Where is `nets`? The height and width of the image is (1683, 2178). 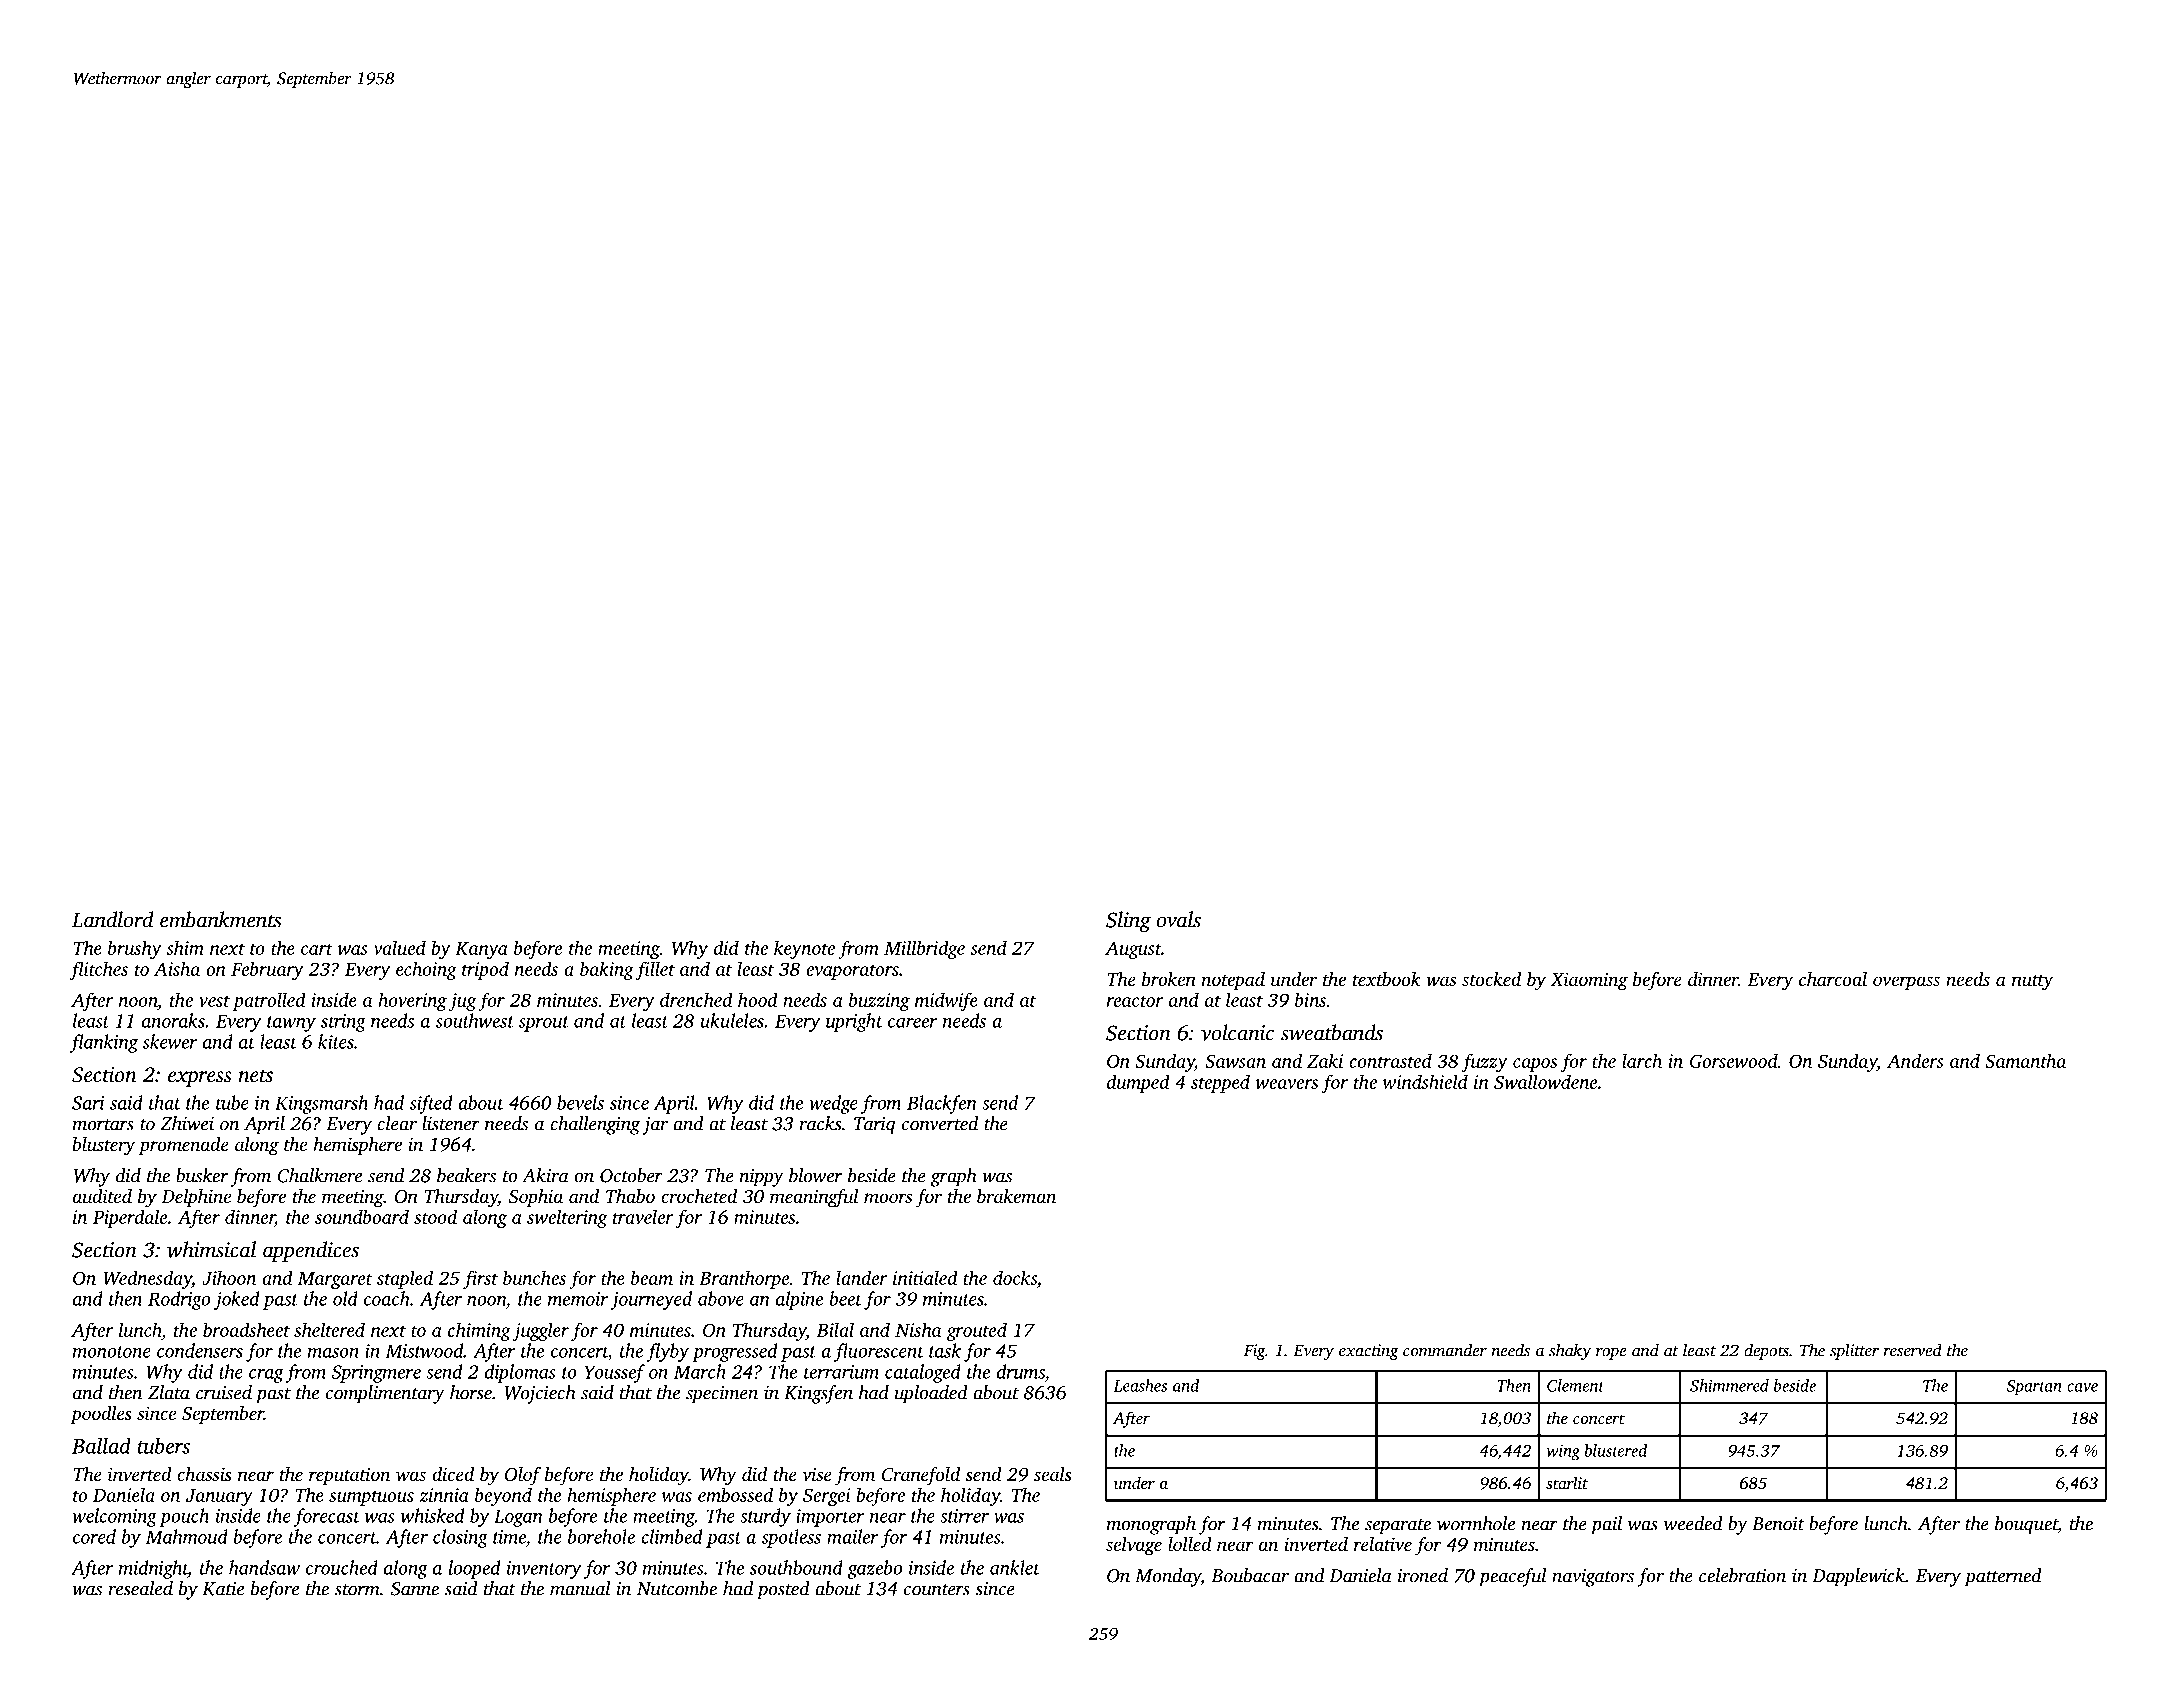 nets is located at coordinates (256, 1075).
